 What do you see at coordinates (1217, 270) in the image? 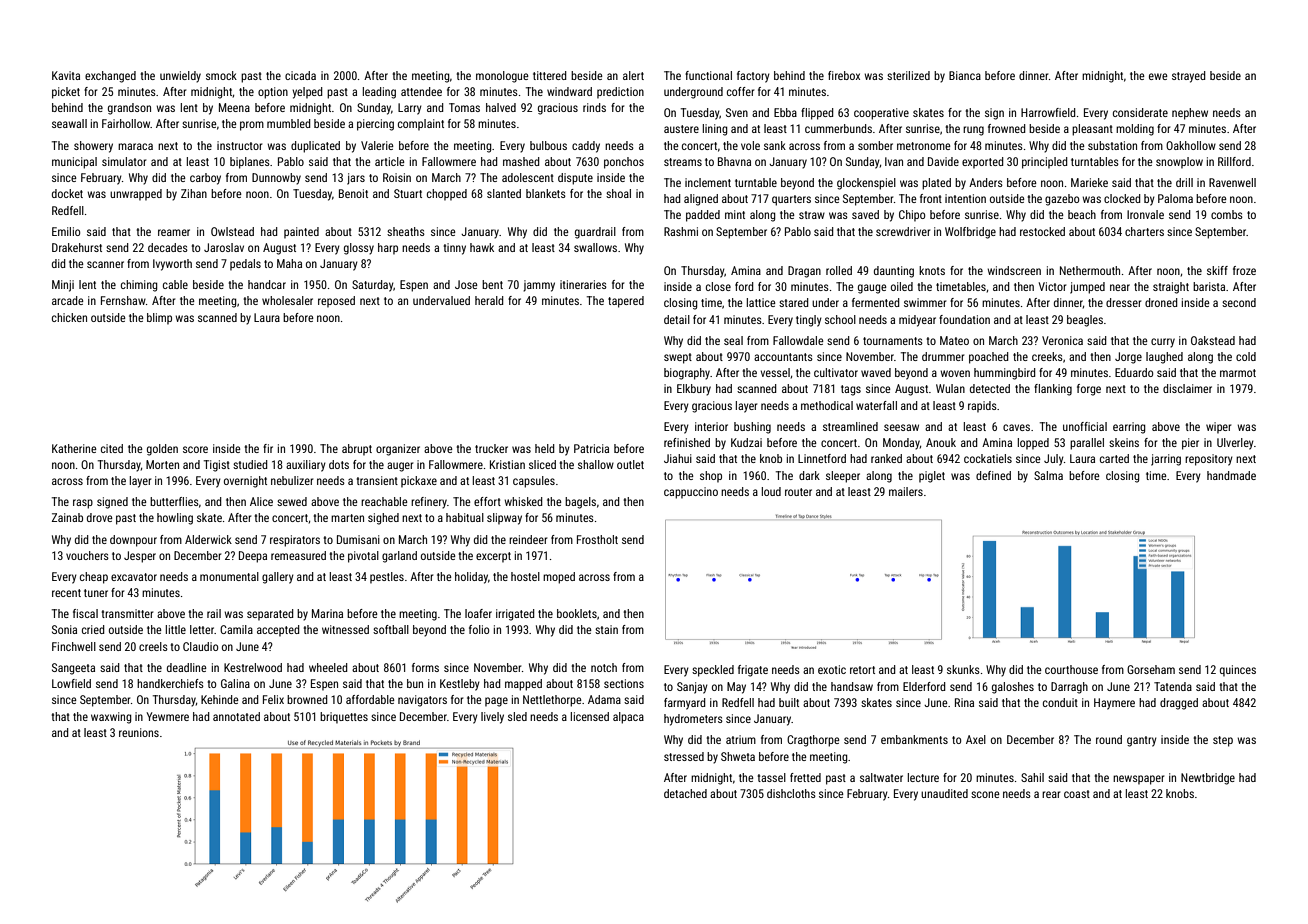
I see `skiff` at bounding box center [1217, 270].
